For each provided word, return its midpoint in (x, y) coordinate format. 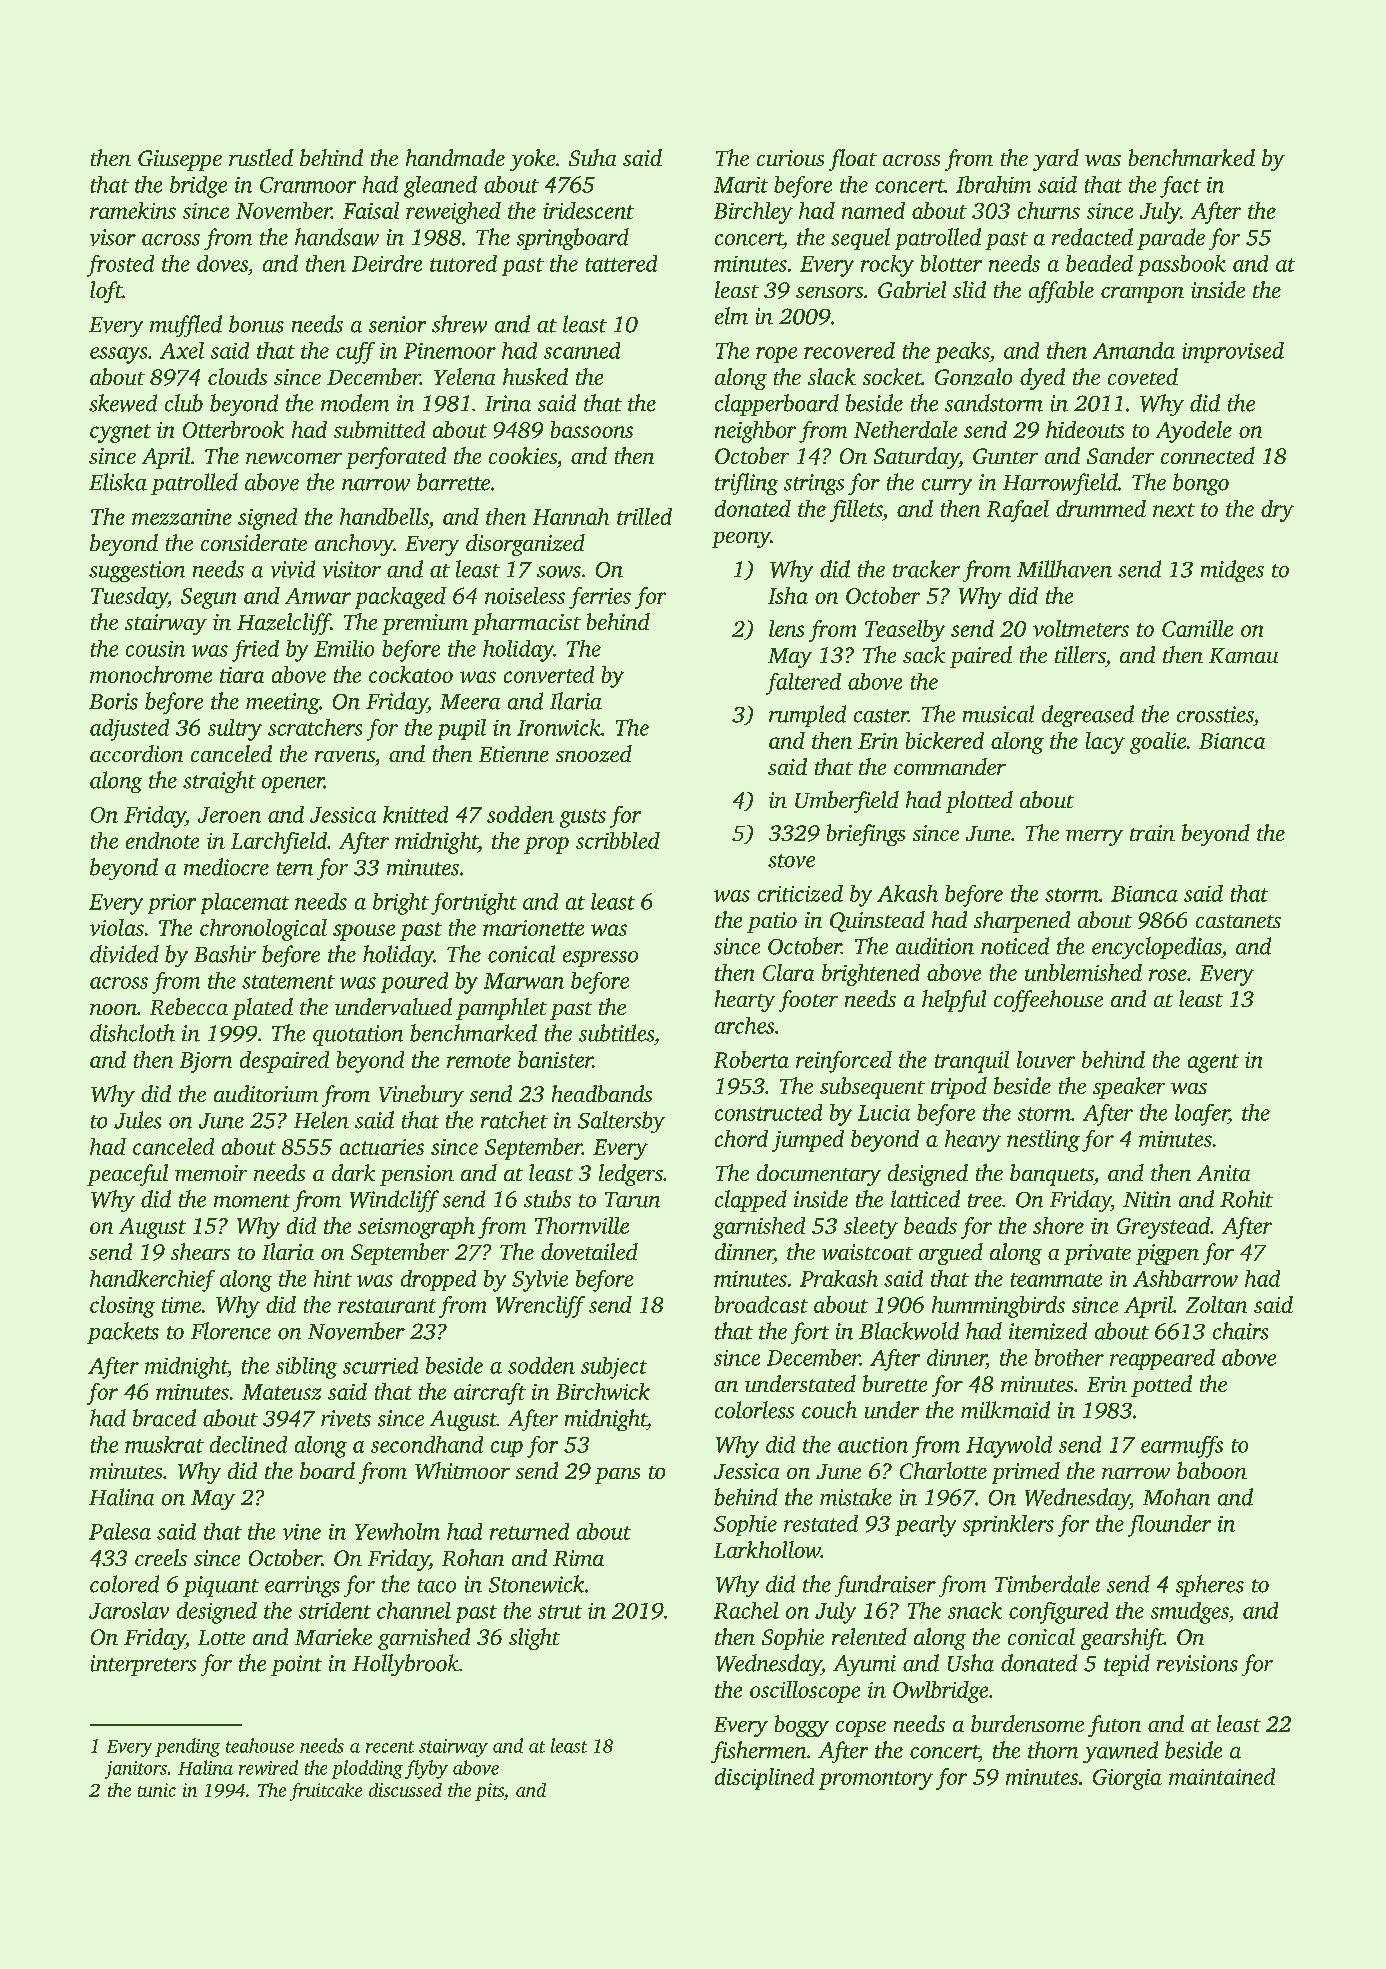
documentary (819, 1175)
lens (786, 628)
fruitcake (326, 1792)
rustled (261, 157)
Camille (1197, 628)
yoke (532, 160)
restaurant (387, 1306)
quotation (358, 1035)
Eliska (118, 482)
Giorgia (1127, 1779)
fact (1180, 187)
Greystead (1163, 1228)
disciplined (764, 1779)
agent (1213, 1063)
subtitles (616, 1033)
